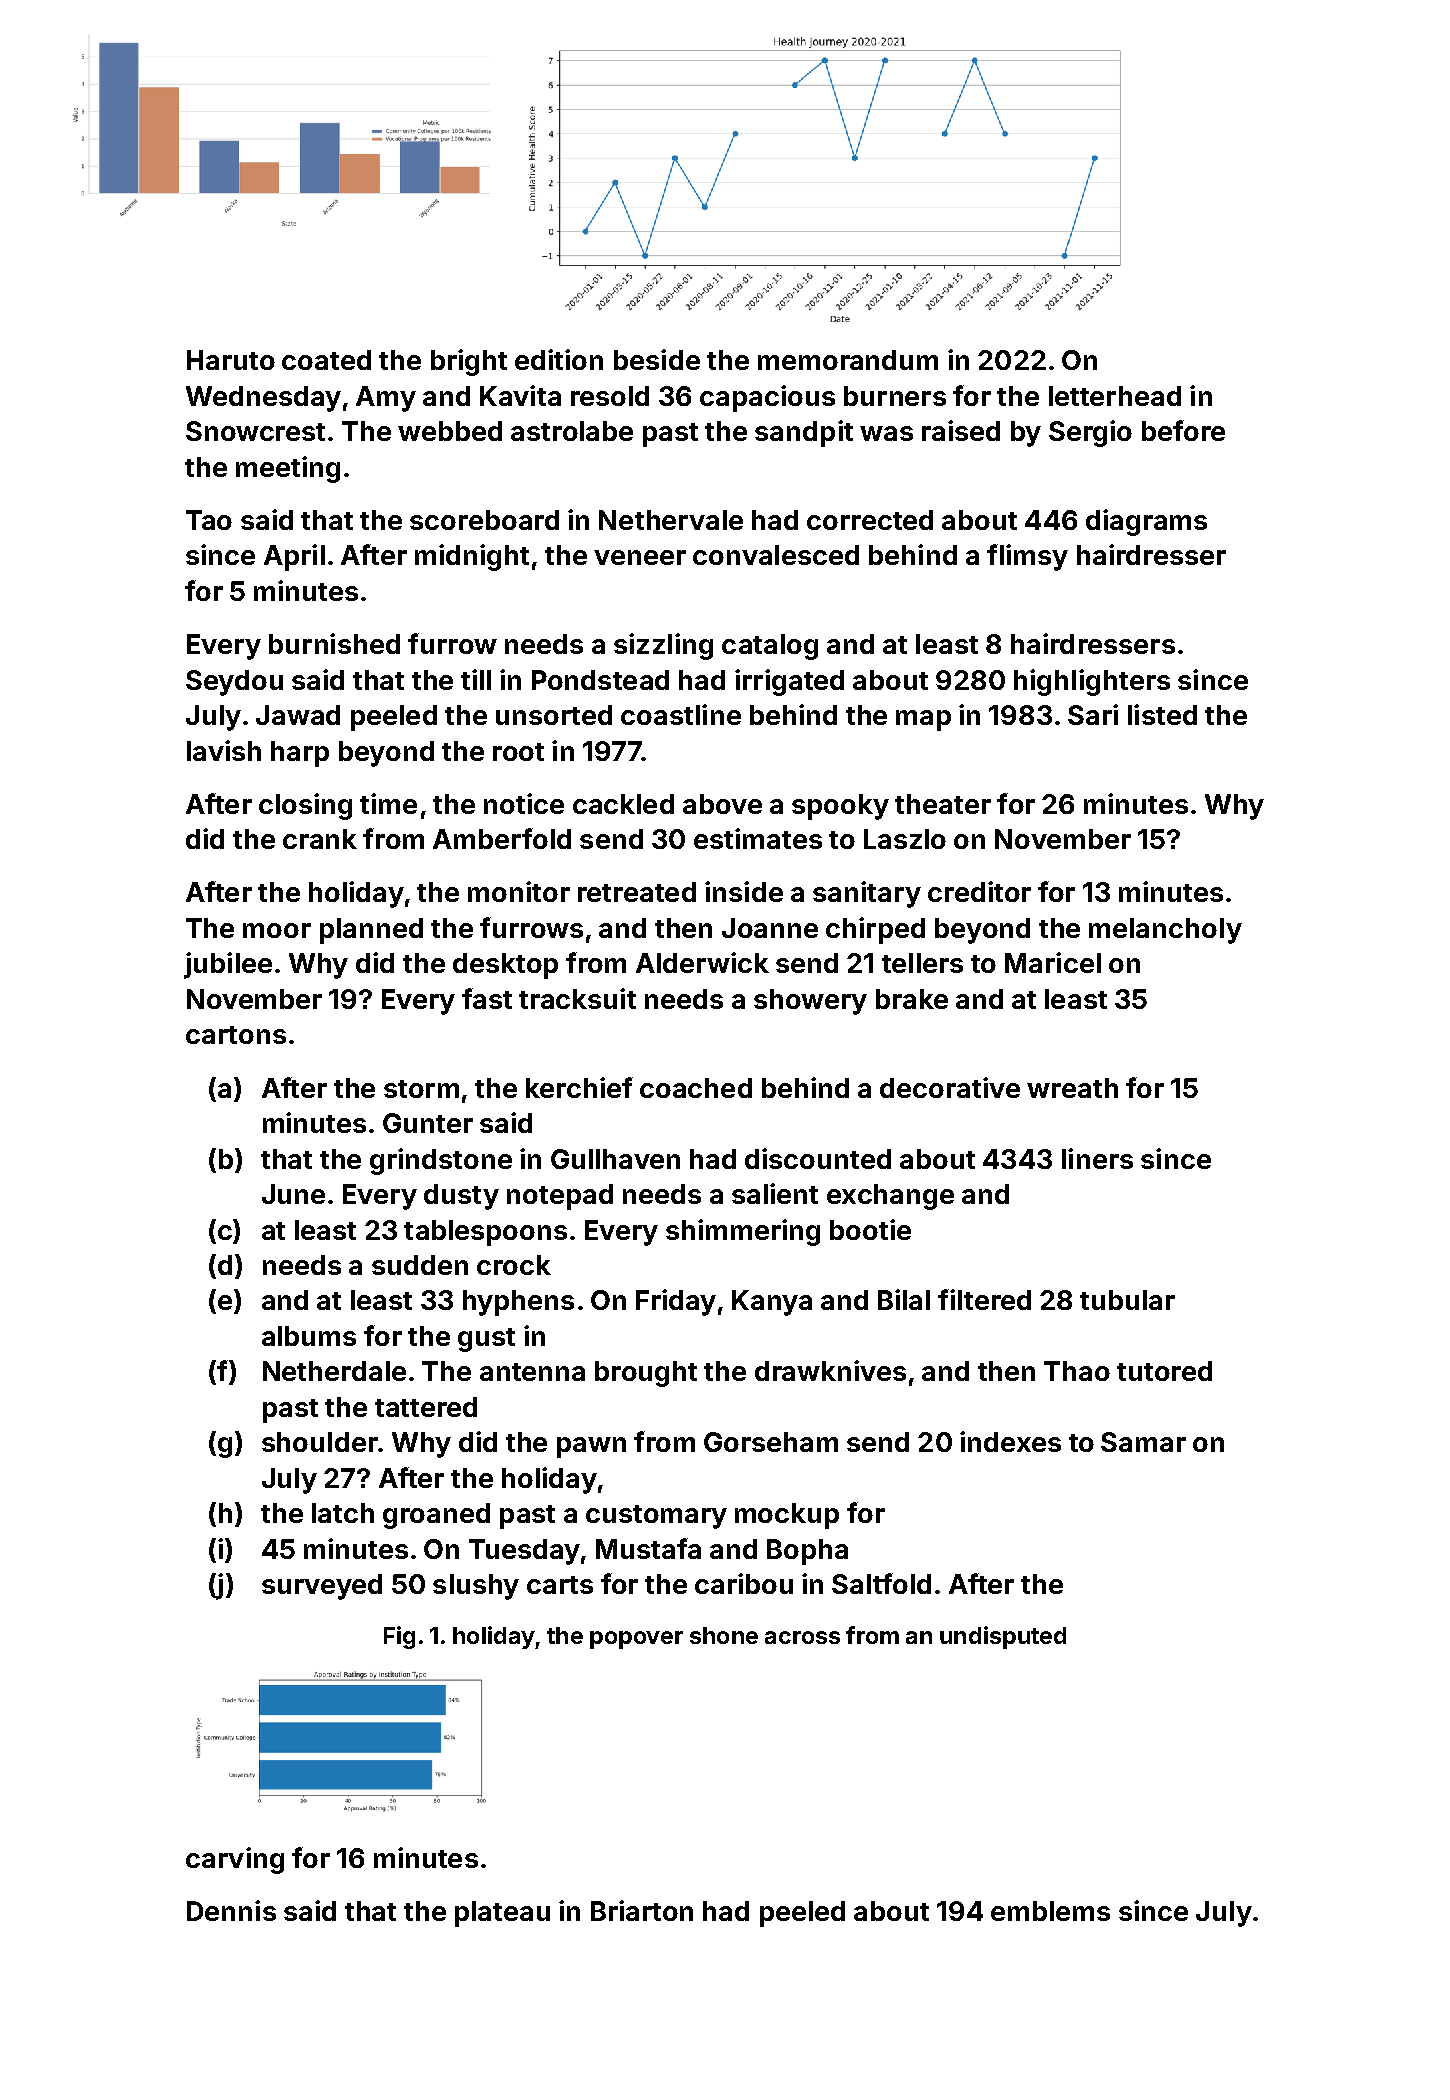 The height and width of the screenshot is (2100, 1450). What do you see at coordinates (298, 715) in the screenshot?
I see `Jawad` at bounding box center [298, 715].
